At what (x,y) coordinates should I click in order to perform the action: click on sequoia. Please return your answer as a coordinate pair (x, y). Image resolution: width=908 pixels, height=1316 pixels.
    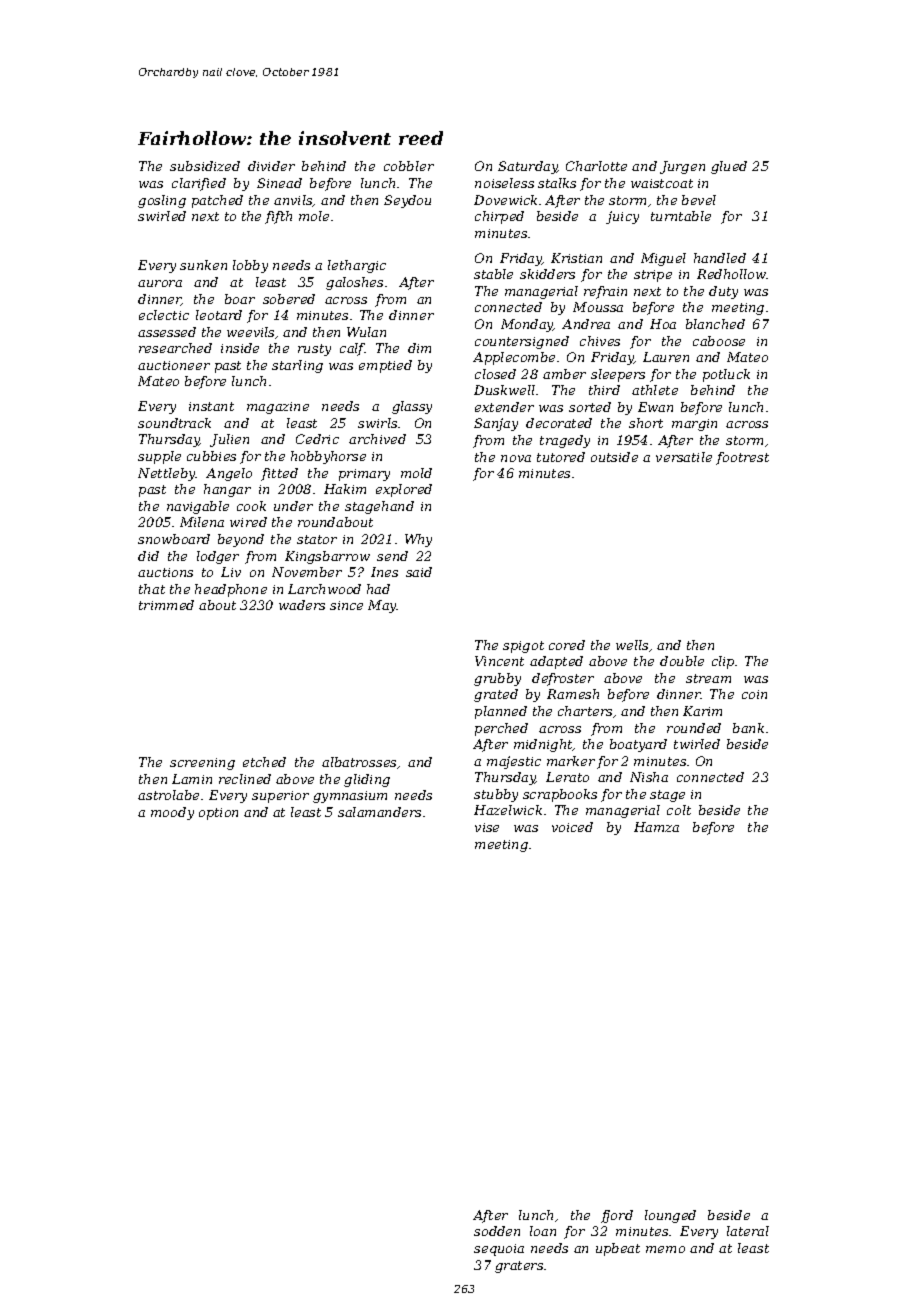
    Looking at the image, I should click on (499, 1250).
